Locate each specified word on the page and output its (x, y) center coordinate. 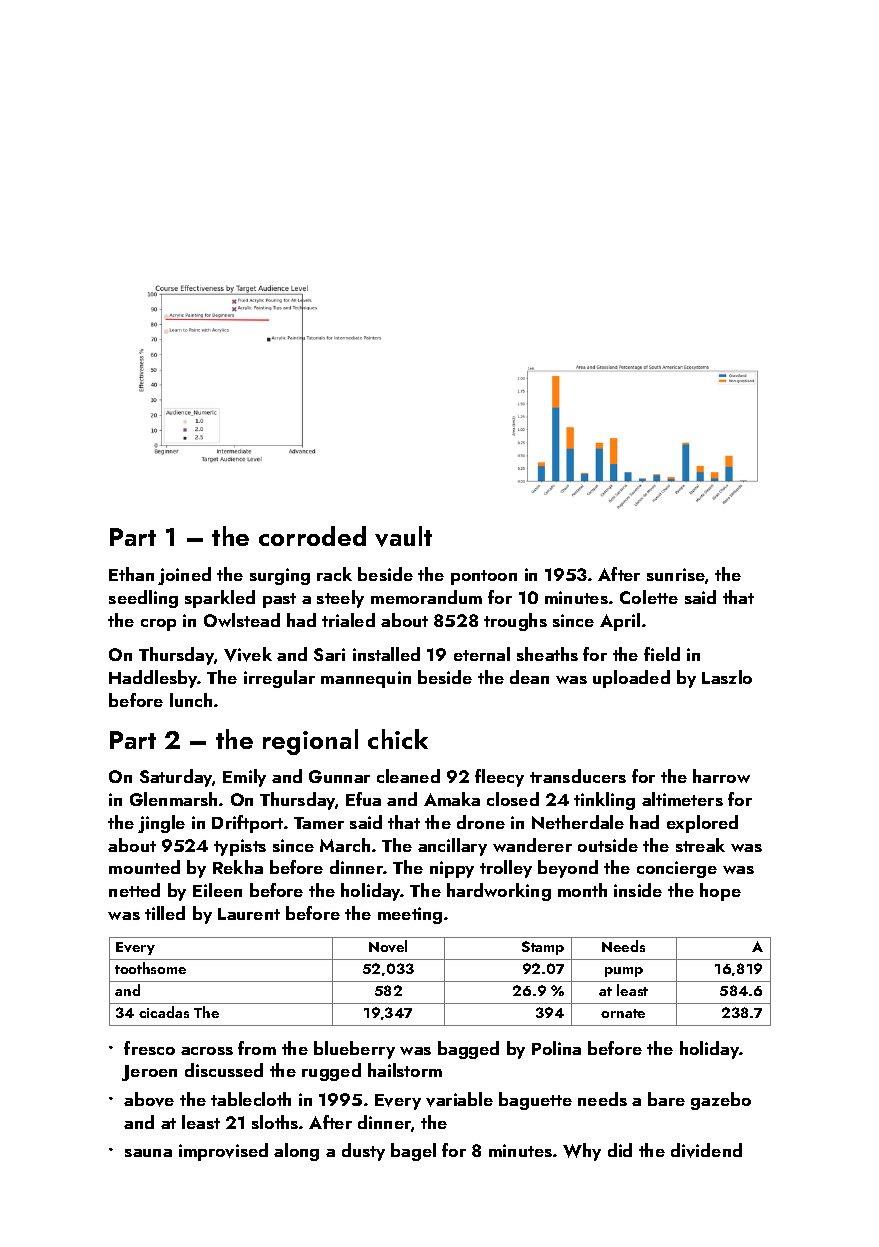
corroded (312, 536)
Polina (556, 1048)
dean (529, 677)
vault (403, 536)
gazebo (721, 1101)
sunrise (676, 574)
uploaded (631, 679)
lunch (191, 700)
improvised (223, 1152)
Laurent (249, 914)
